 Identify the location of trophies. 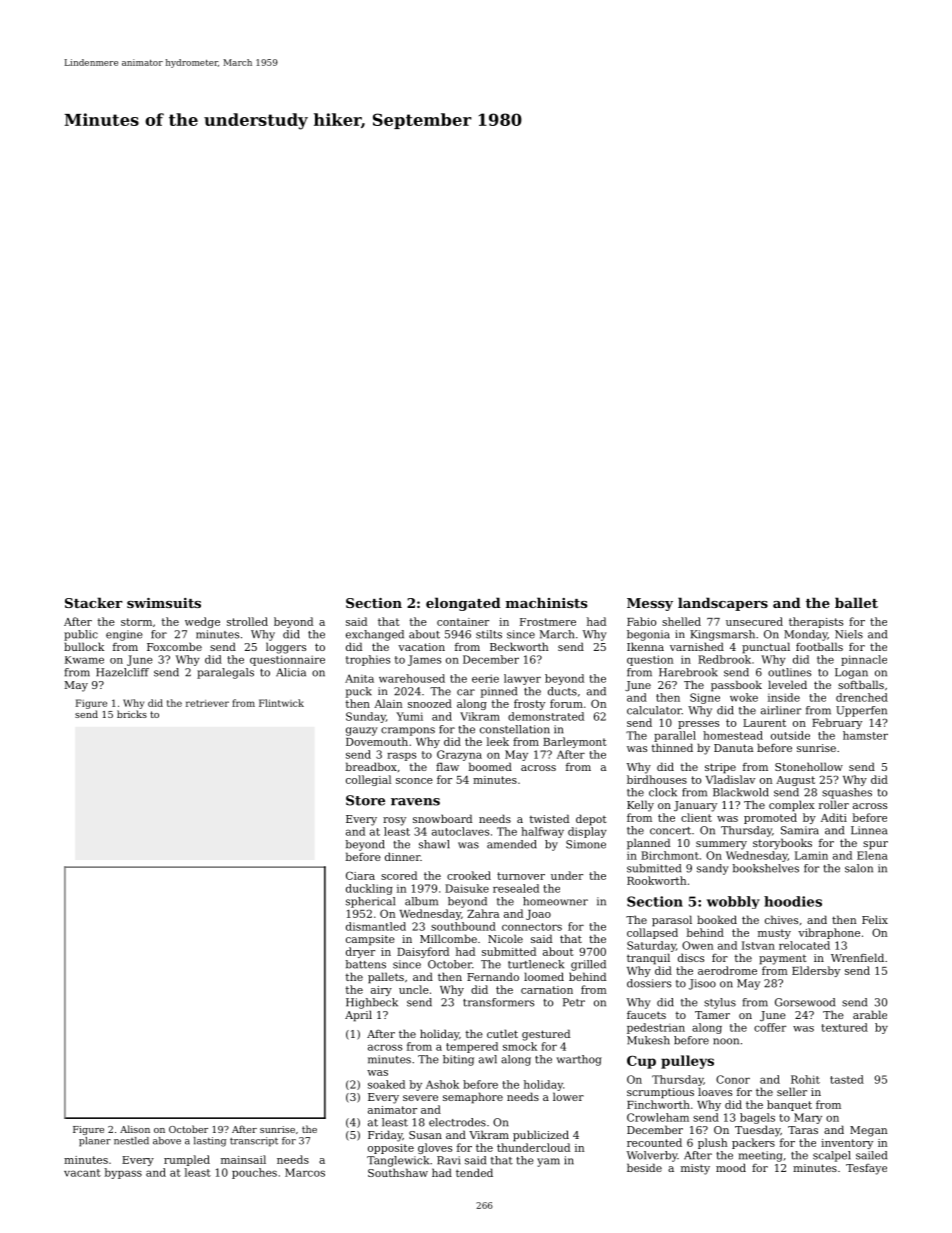
(368, 660).
